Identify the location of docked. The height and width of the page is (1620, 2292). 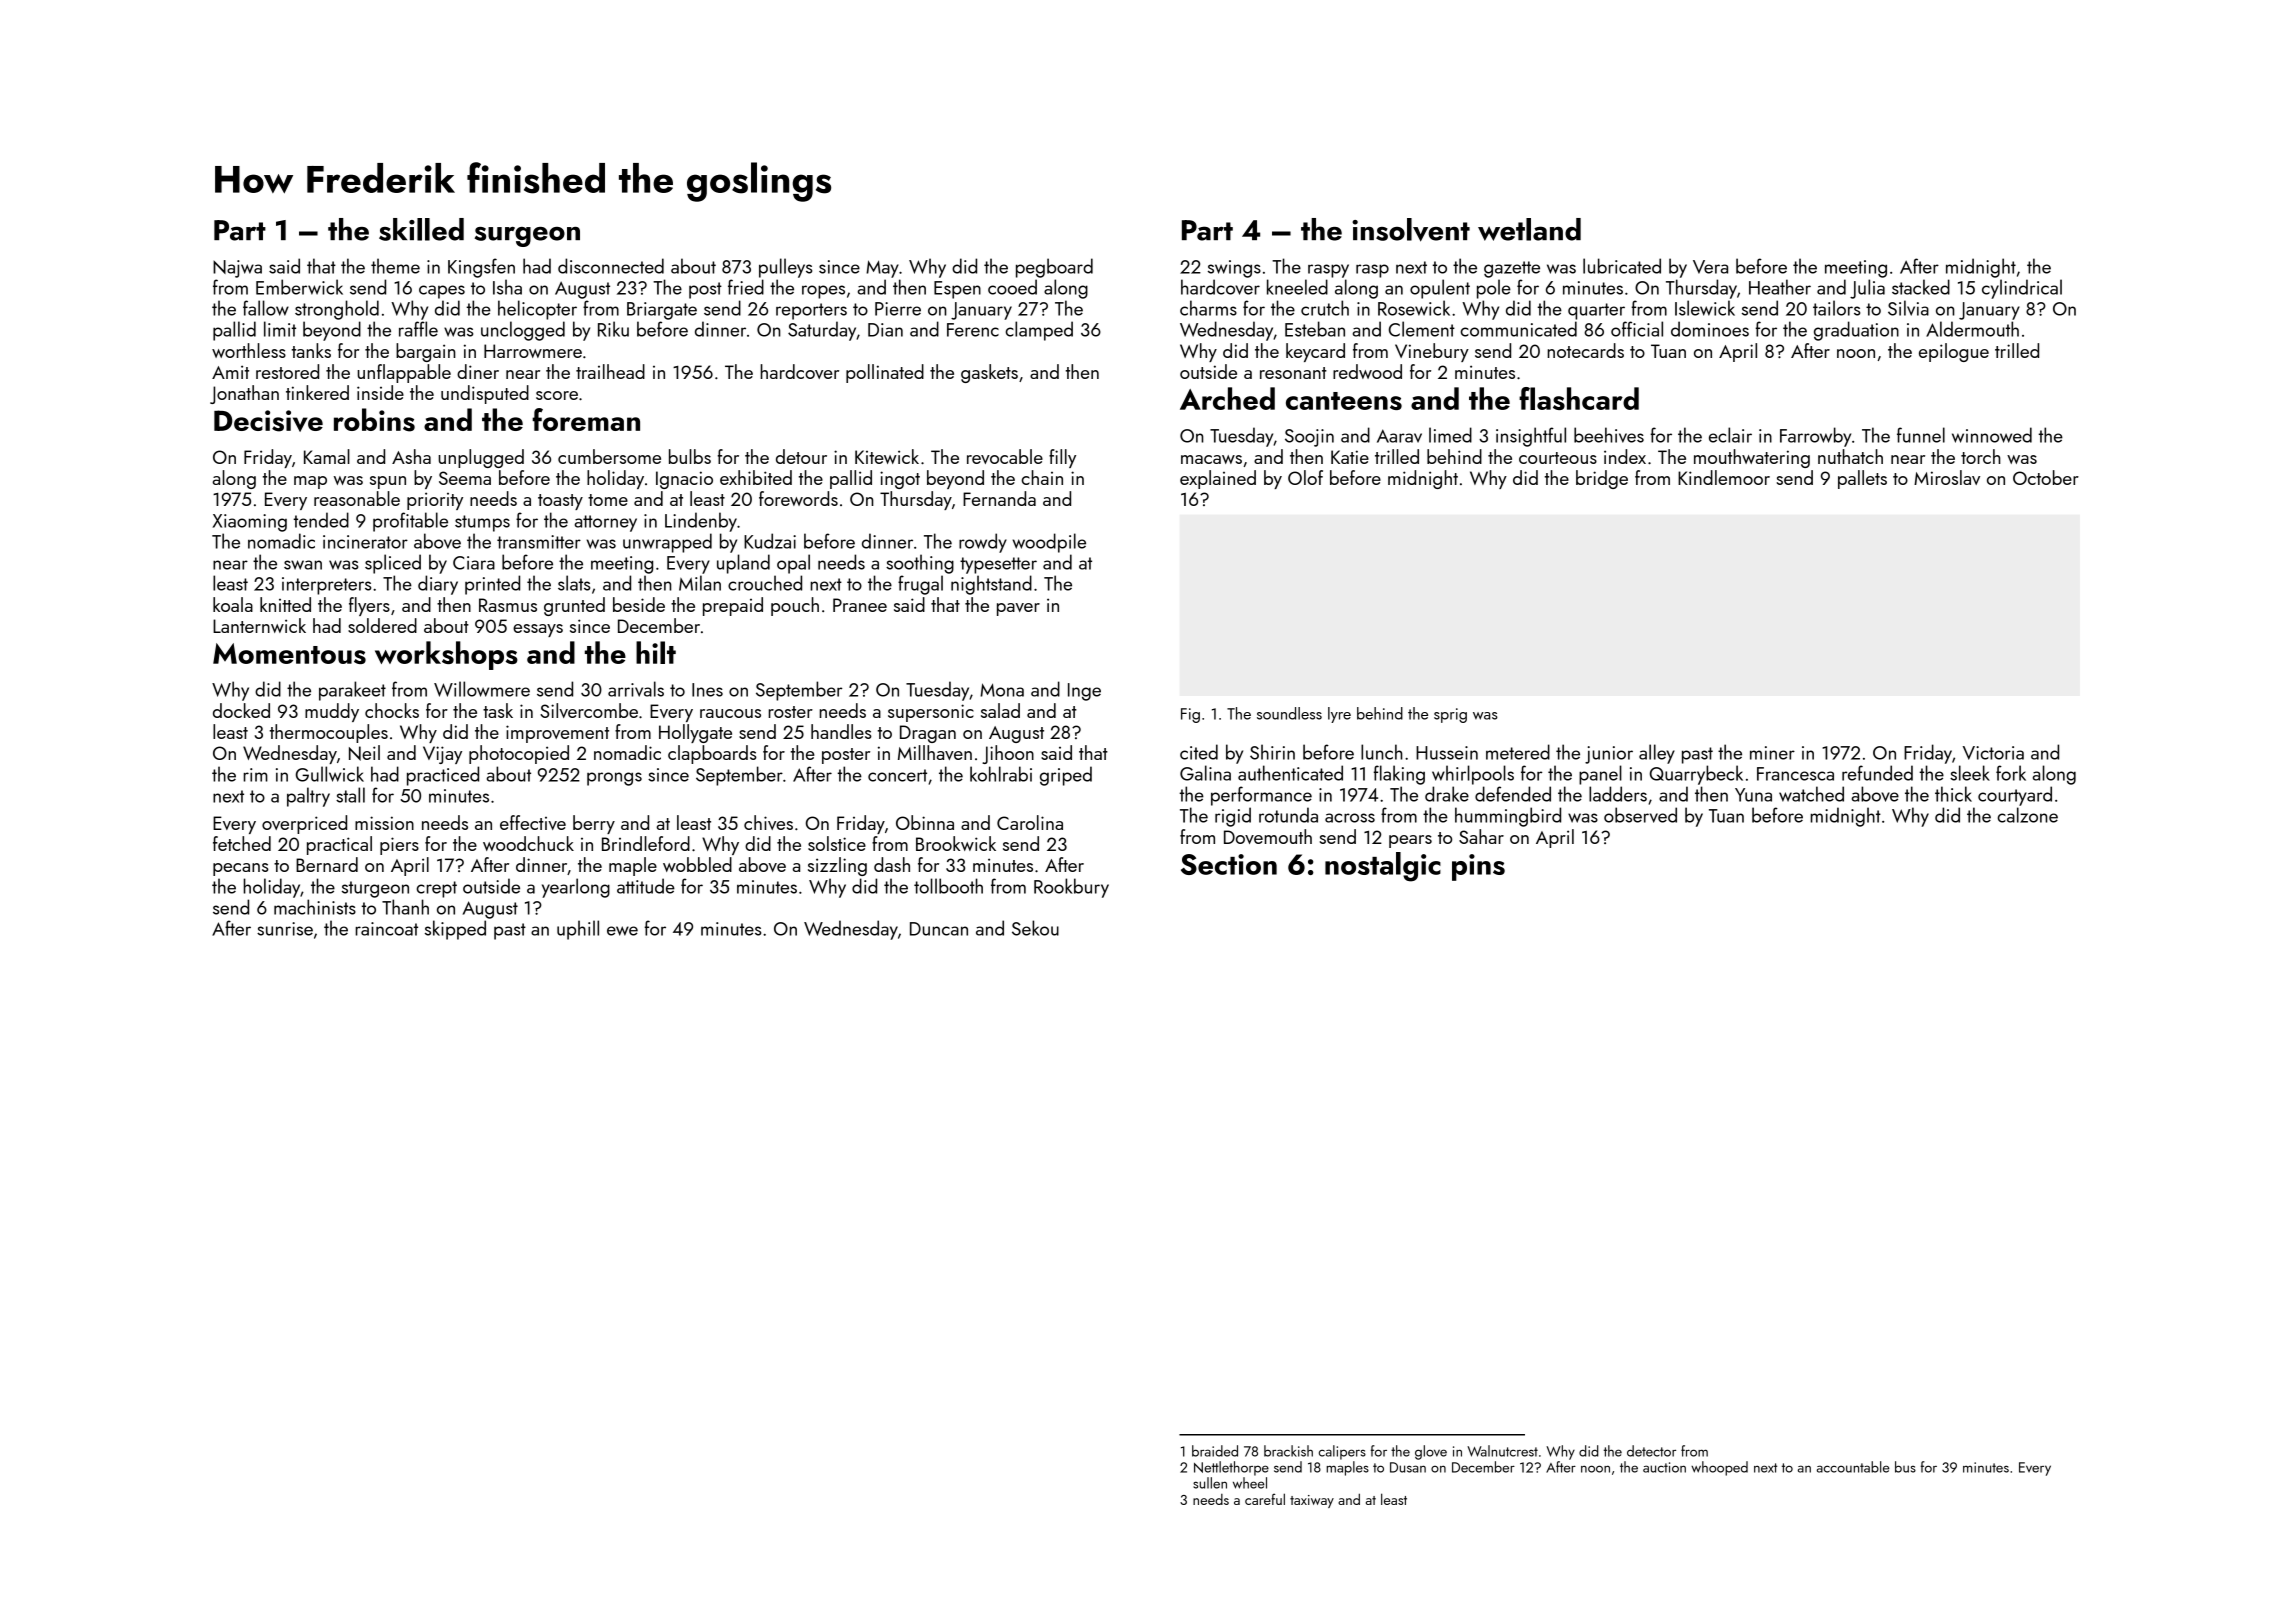
(241, 710).
